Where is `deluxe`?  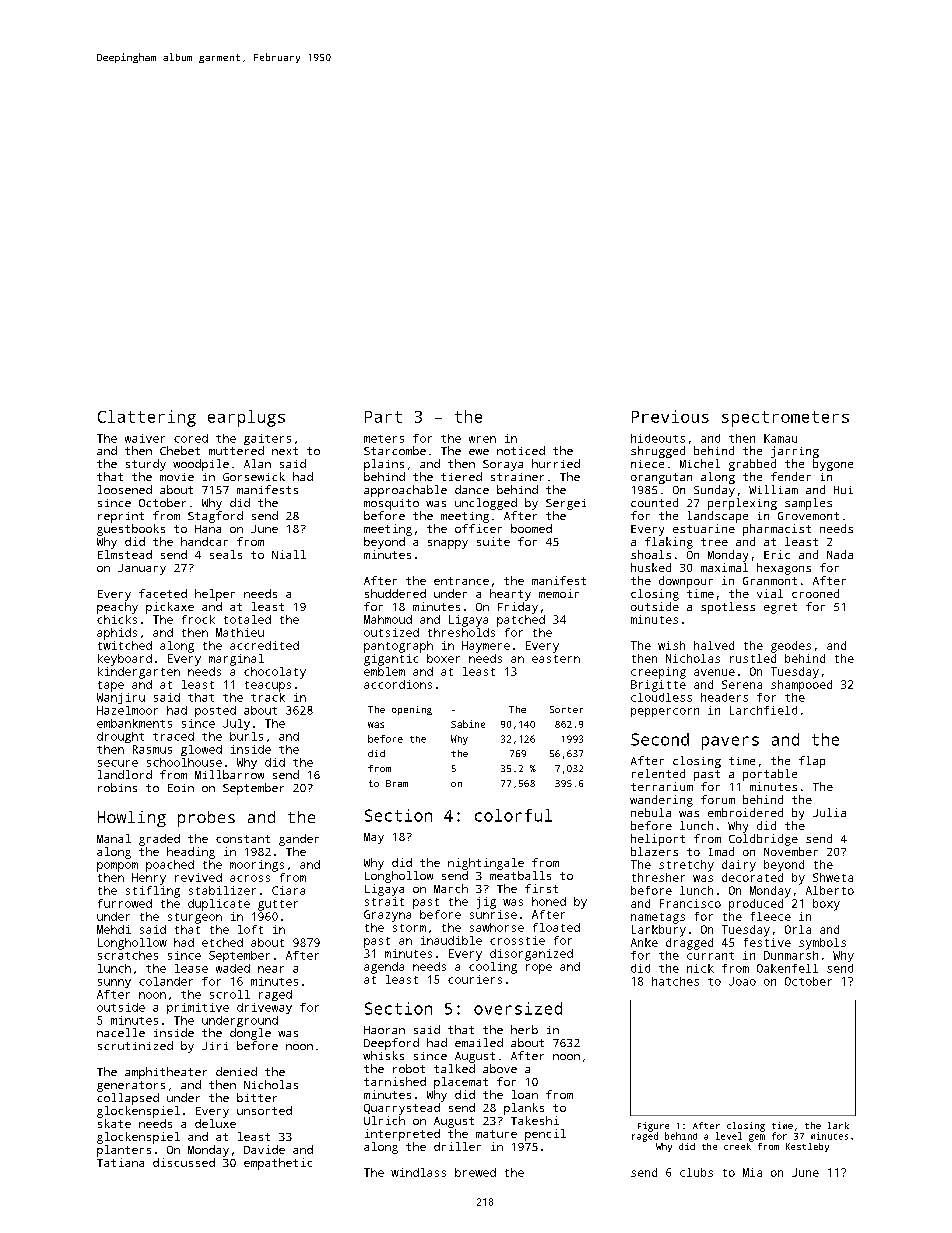 deluxe is located at coordinates (215, 1123).
